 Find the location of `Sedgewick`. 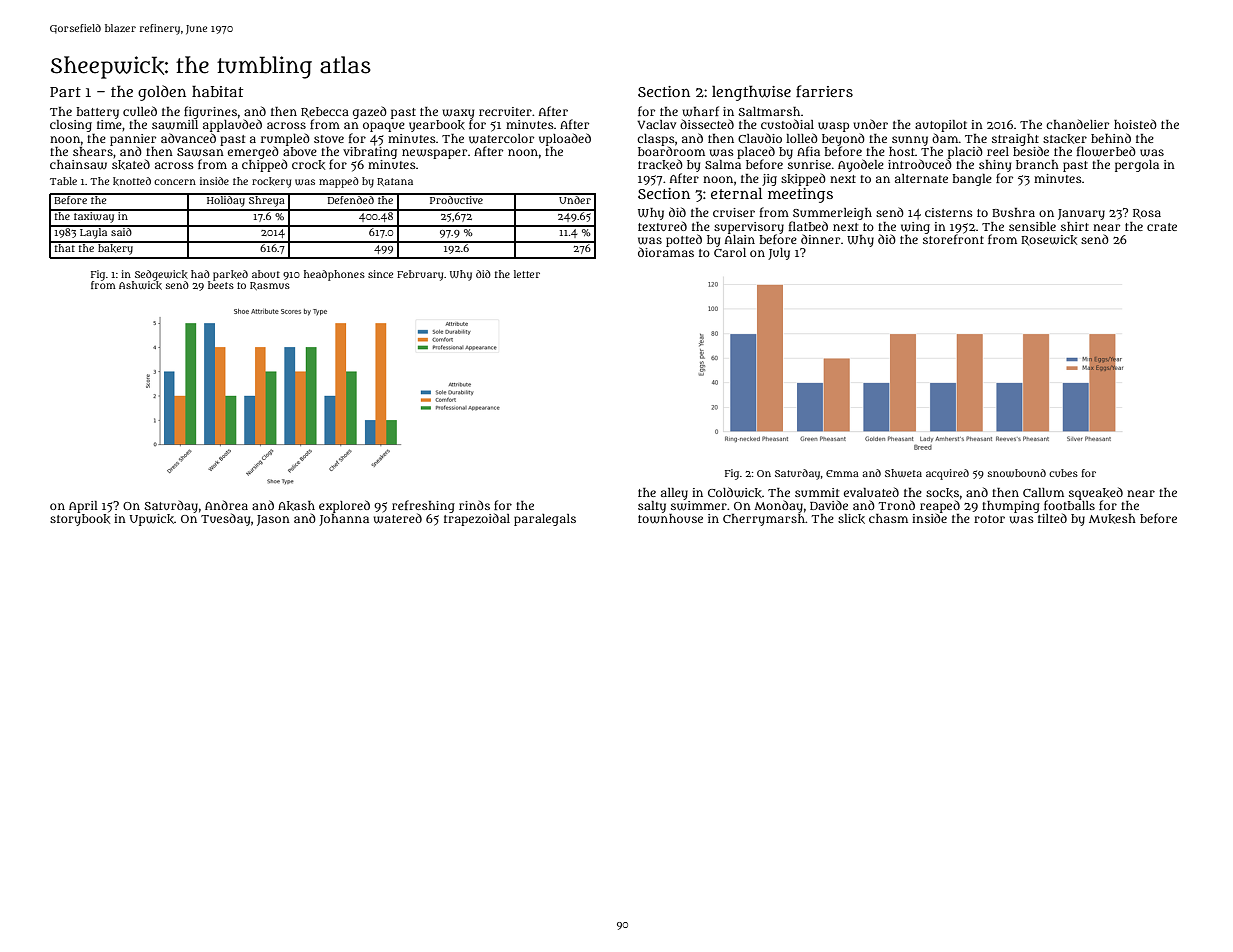

Sedgewick is located at coordinates (161, 275).
